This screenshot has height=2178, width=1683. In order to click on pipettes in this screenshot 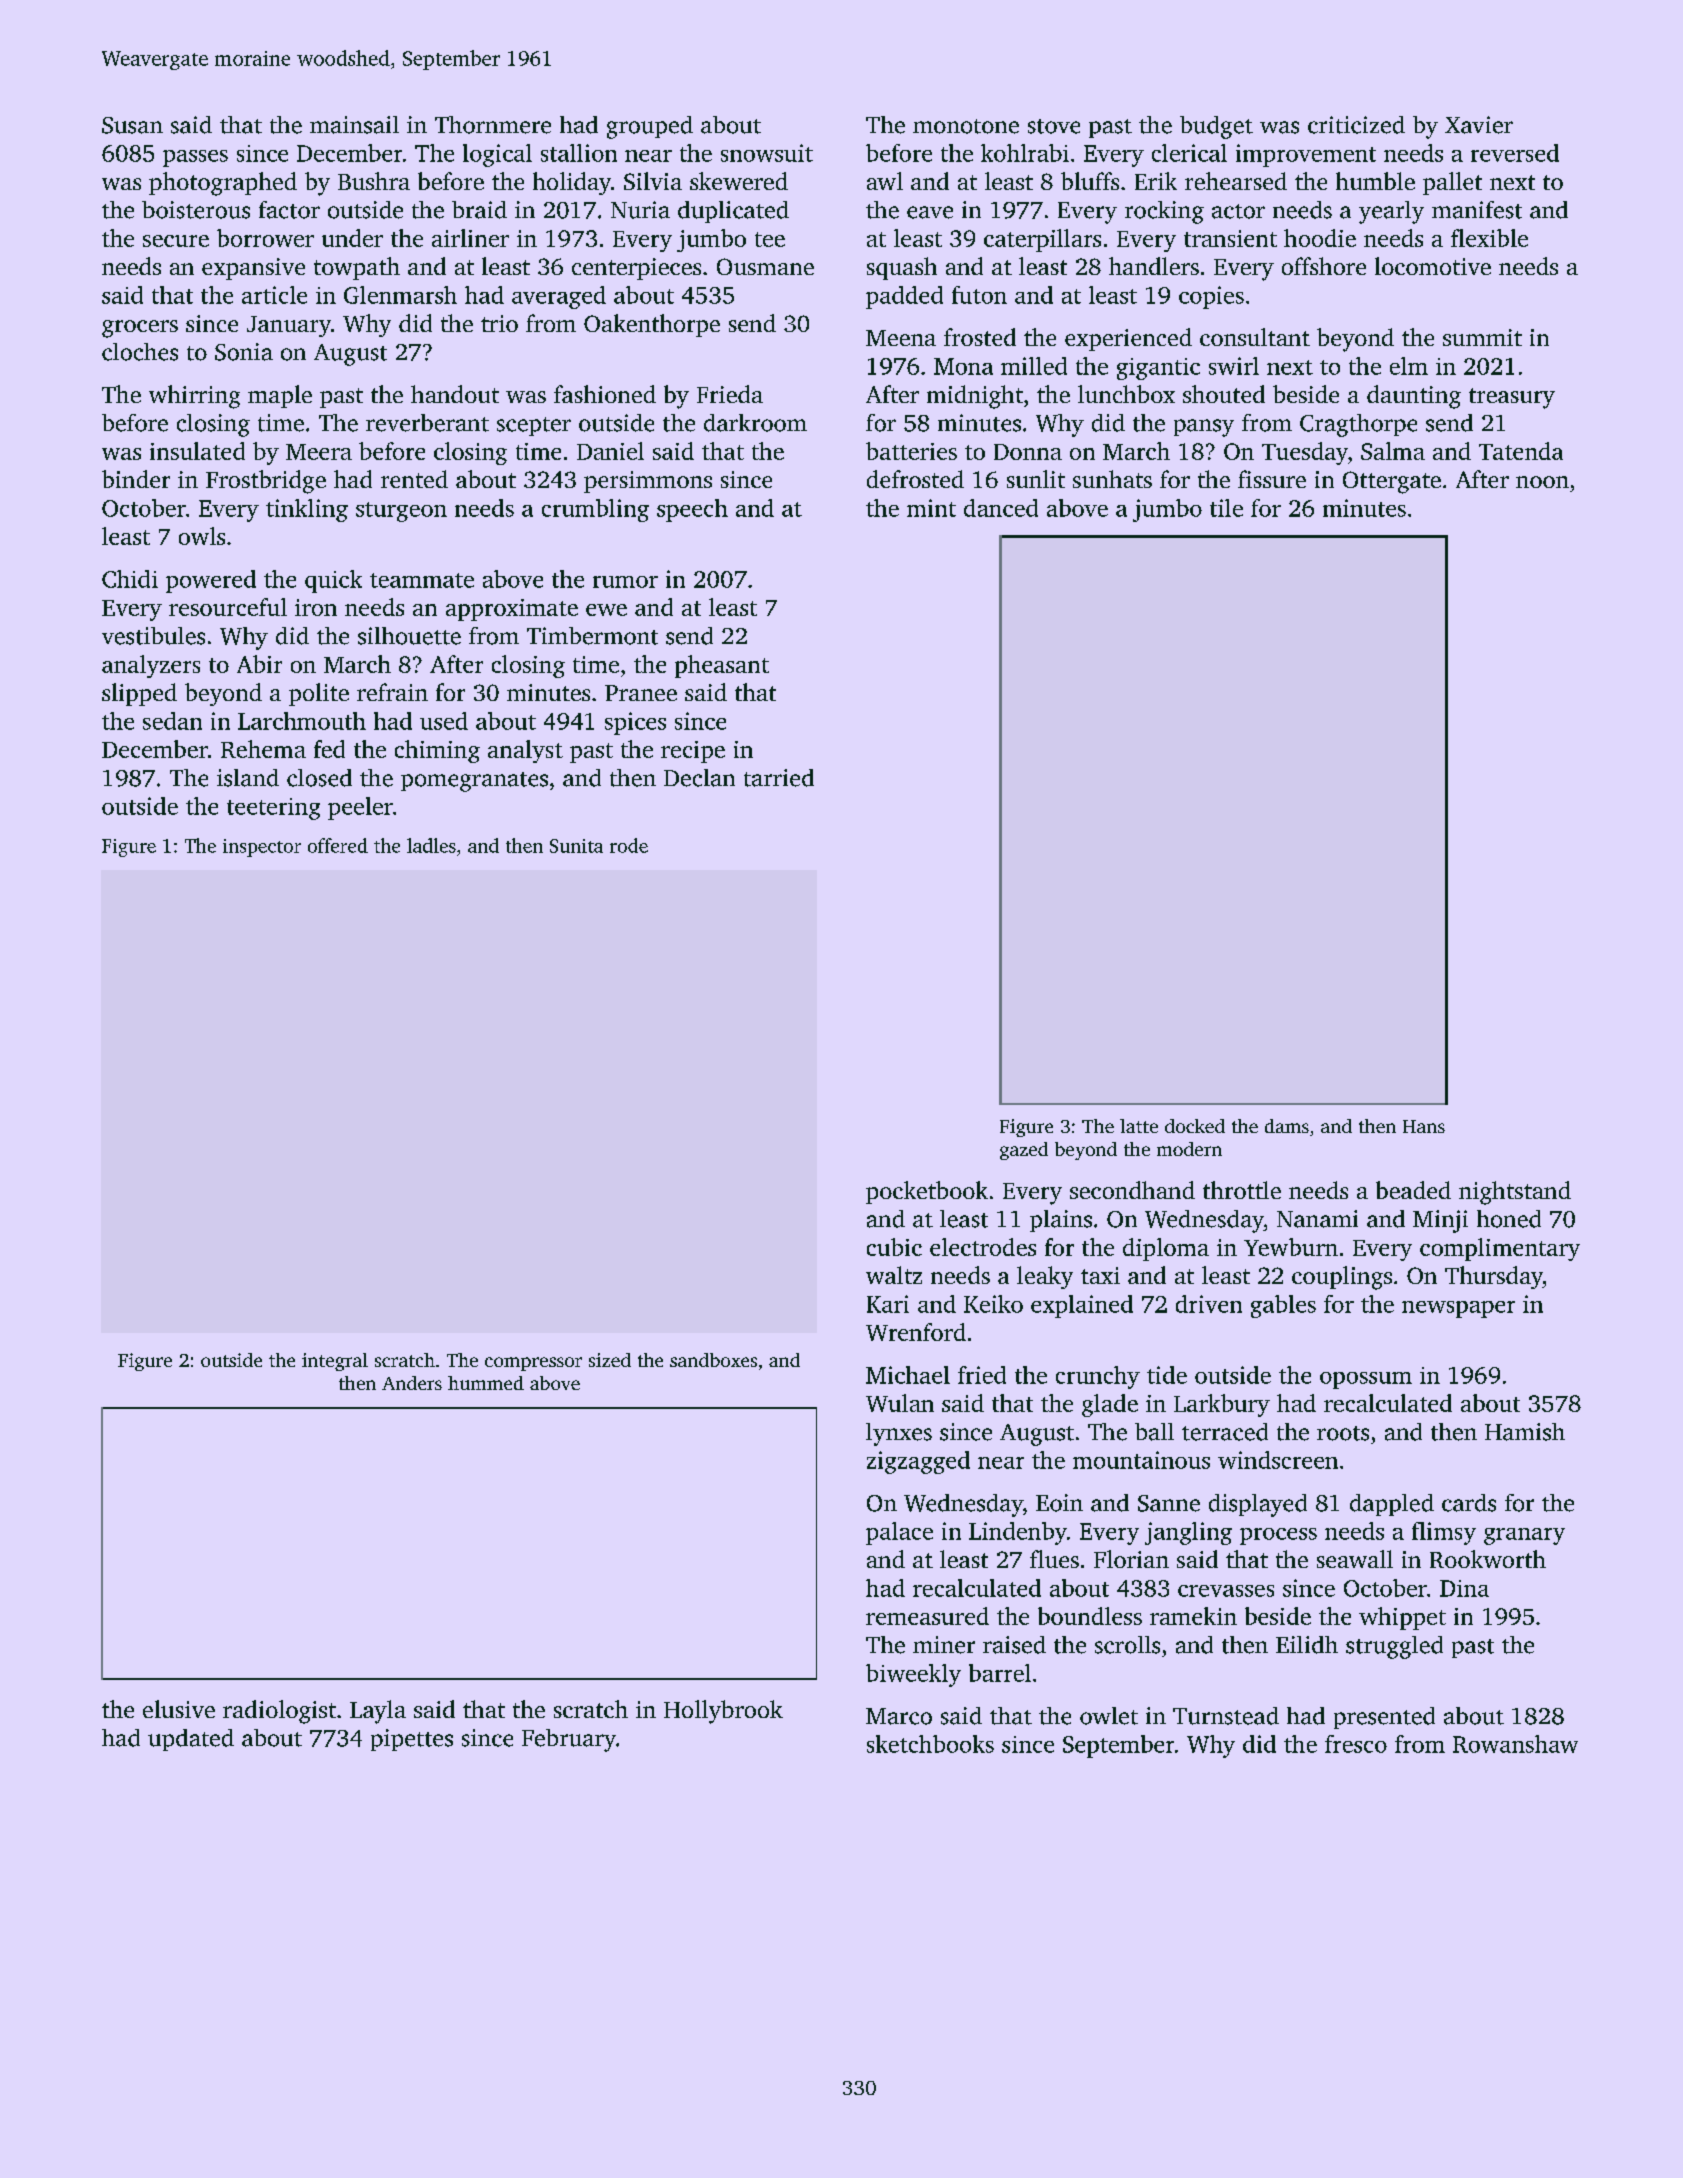, I will do `click(412, 1740)`.
